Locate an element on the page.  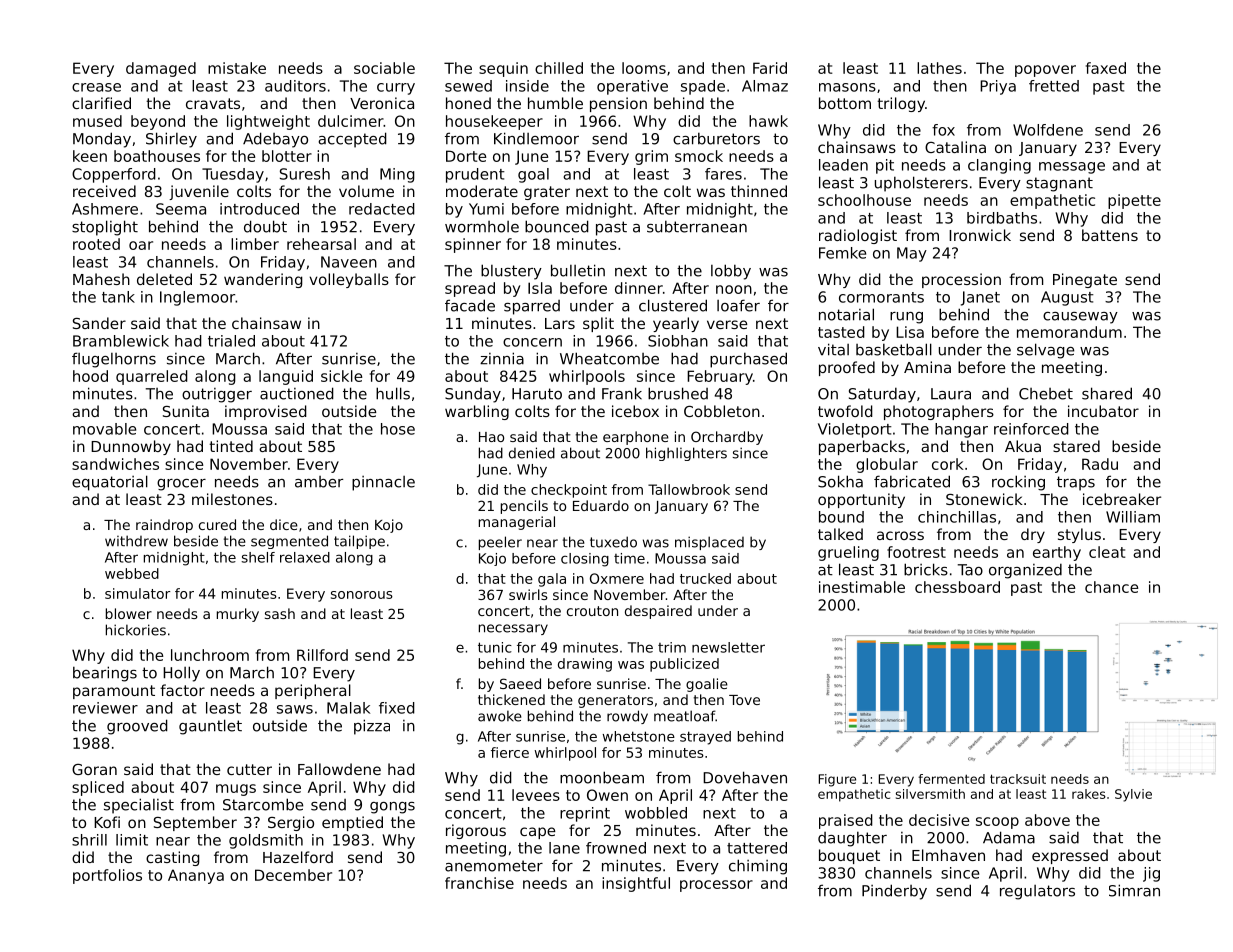
hawk is located at coordinates (768, 121).
